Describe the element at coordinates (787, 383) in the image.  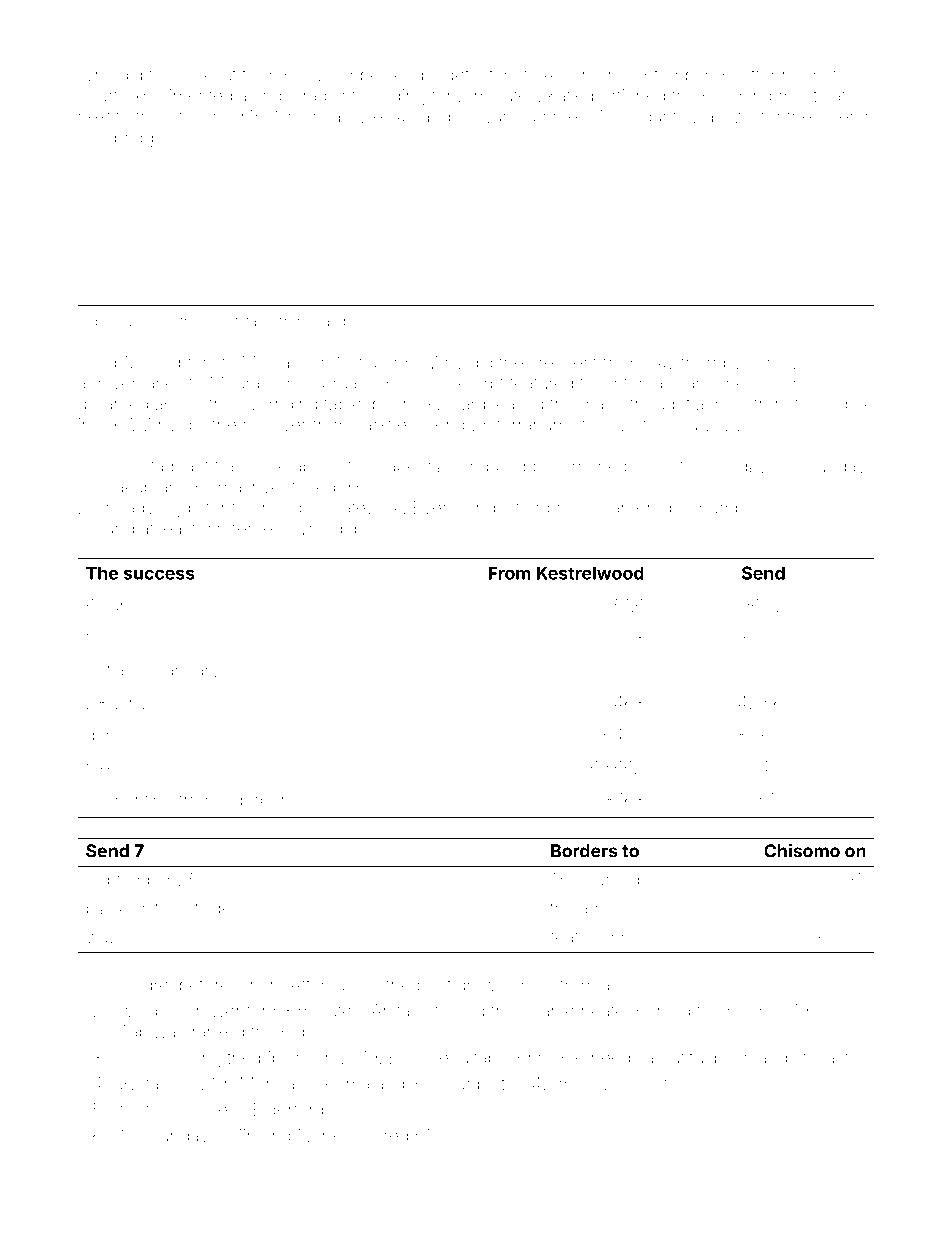
I see `Junho` at that location.
